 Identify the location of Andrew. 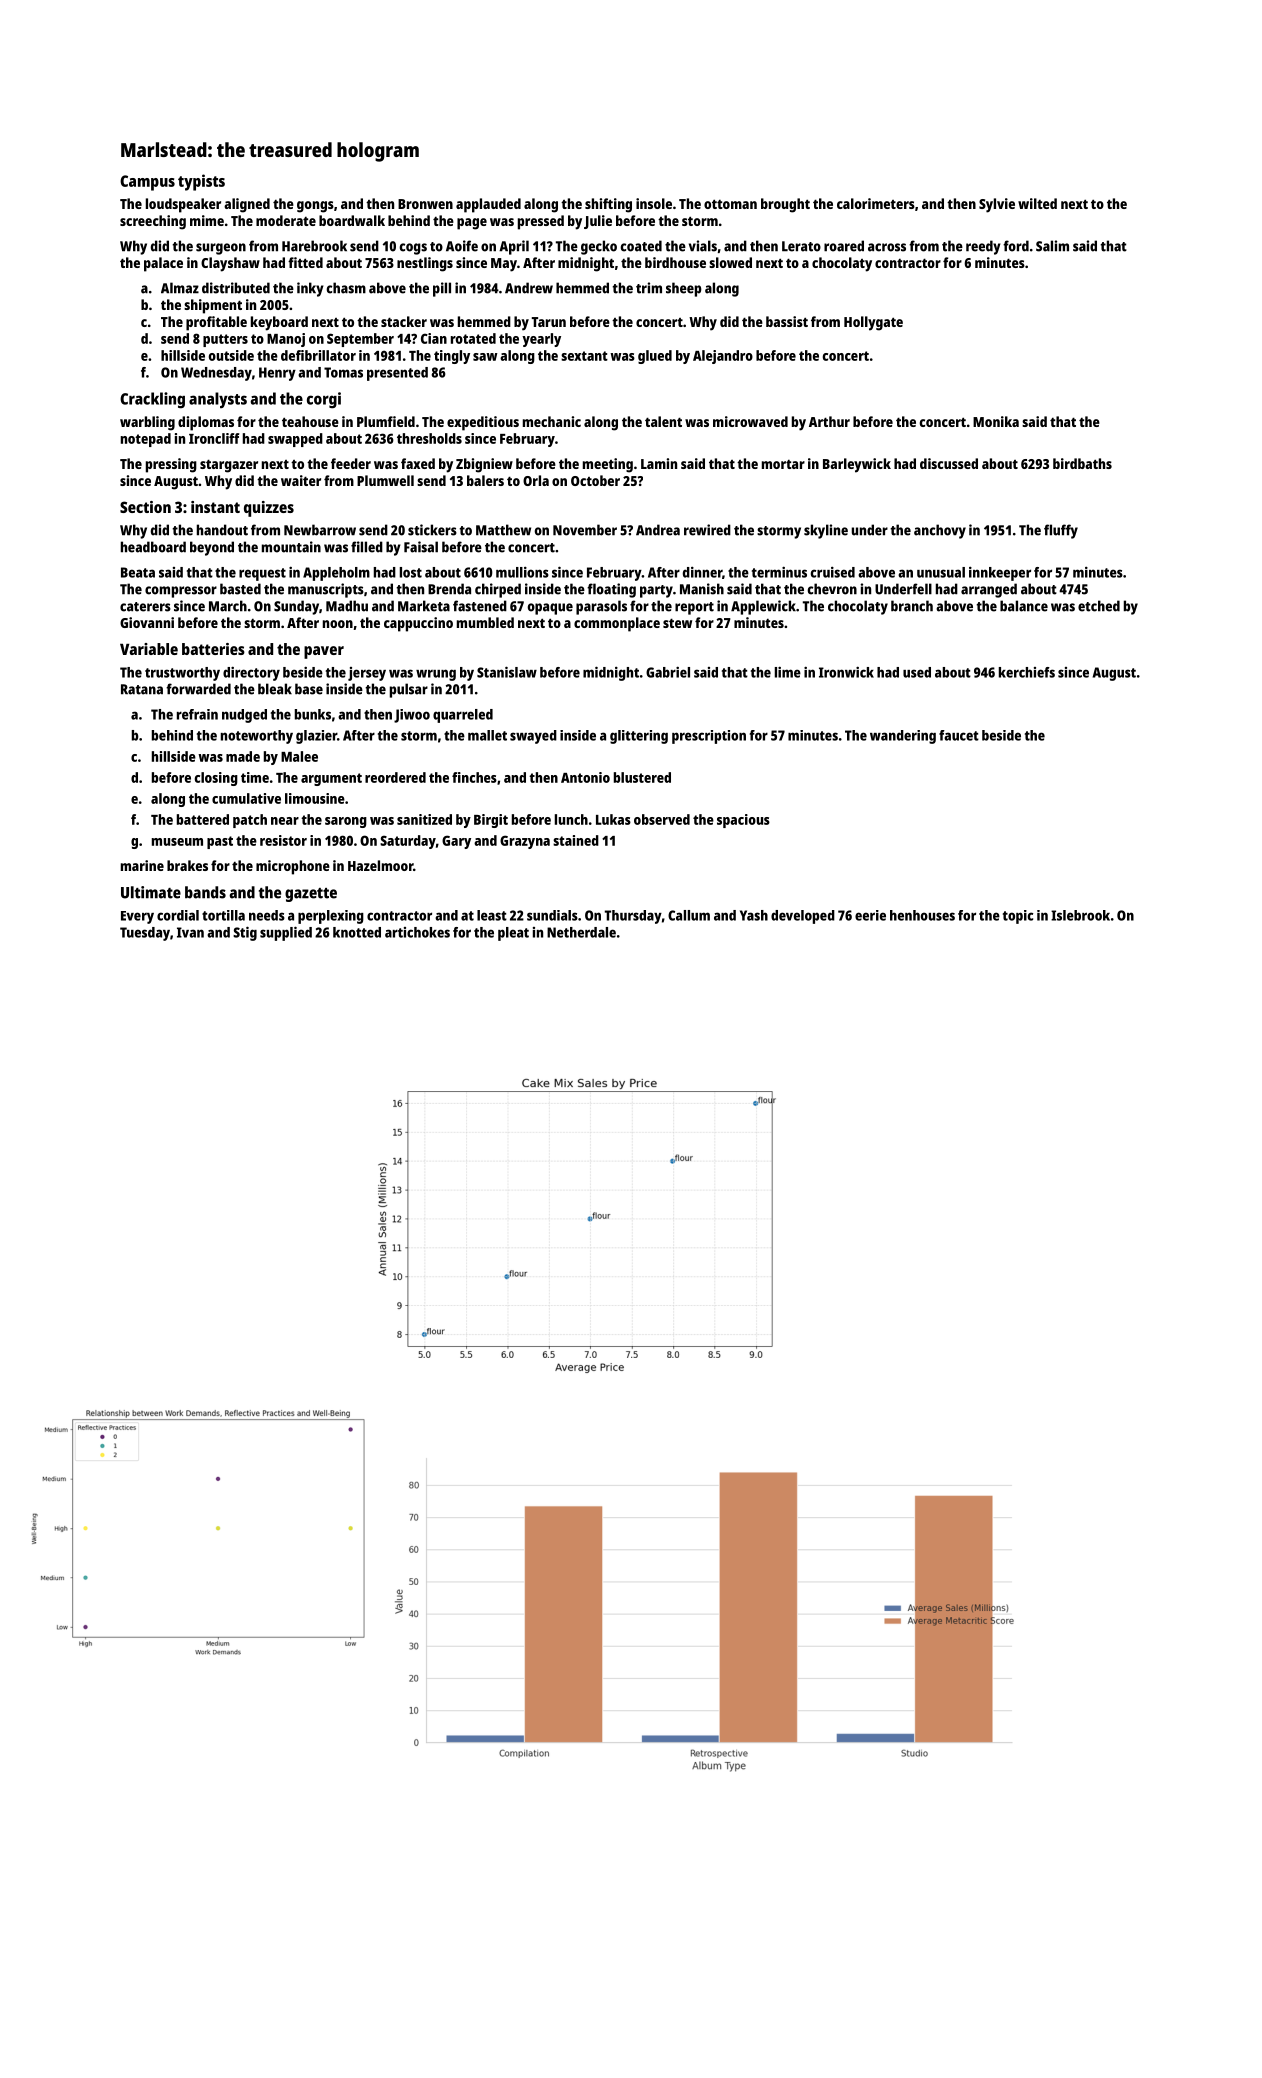
(529, 288).
